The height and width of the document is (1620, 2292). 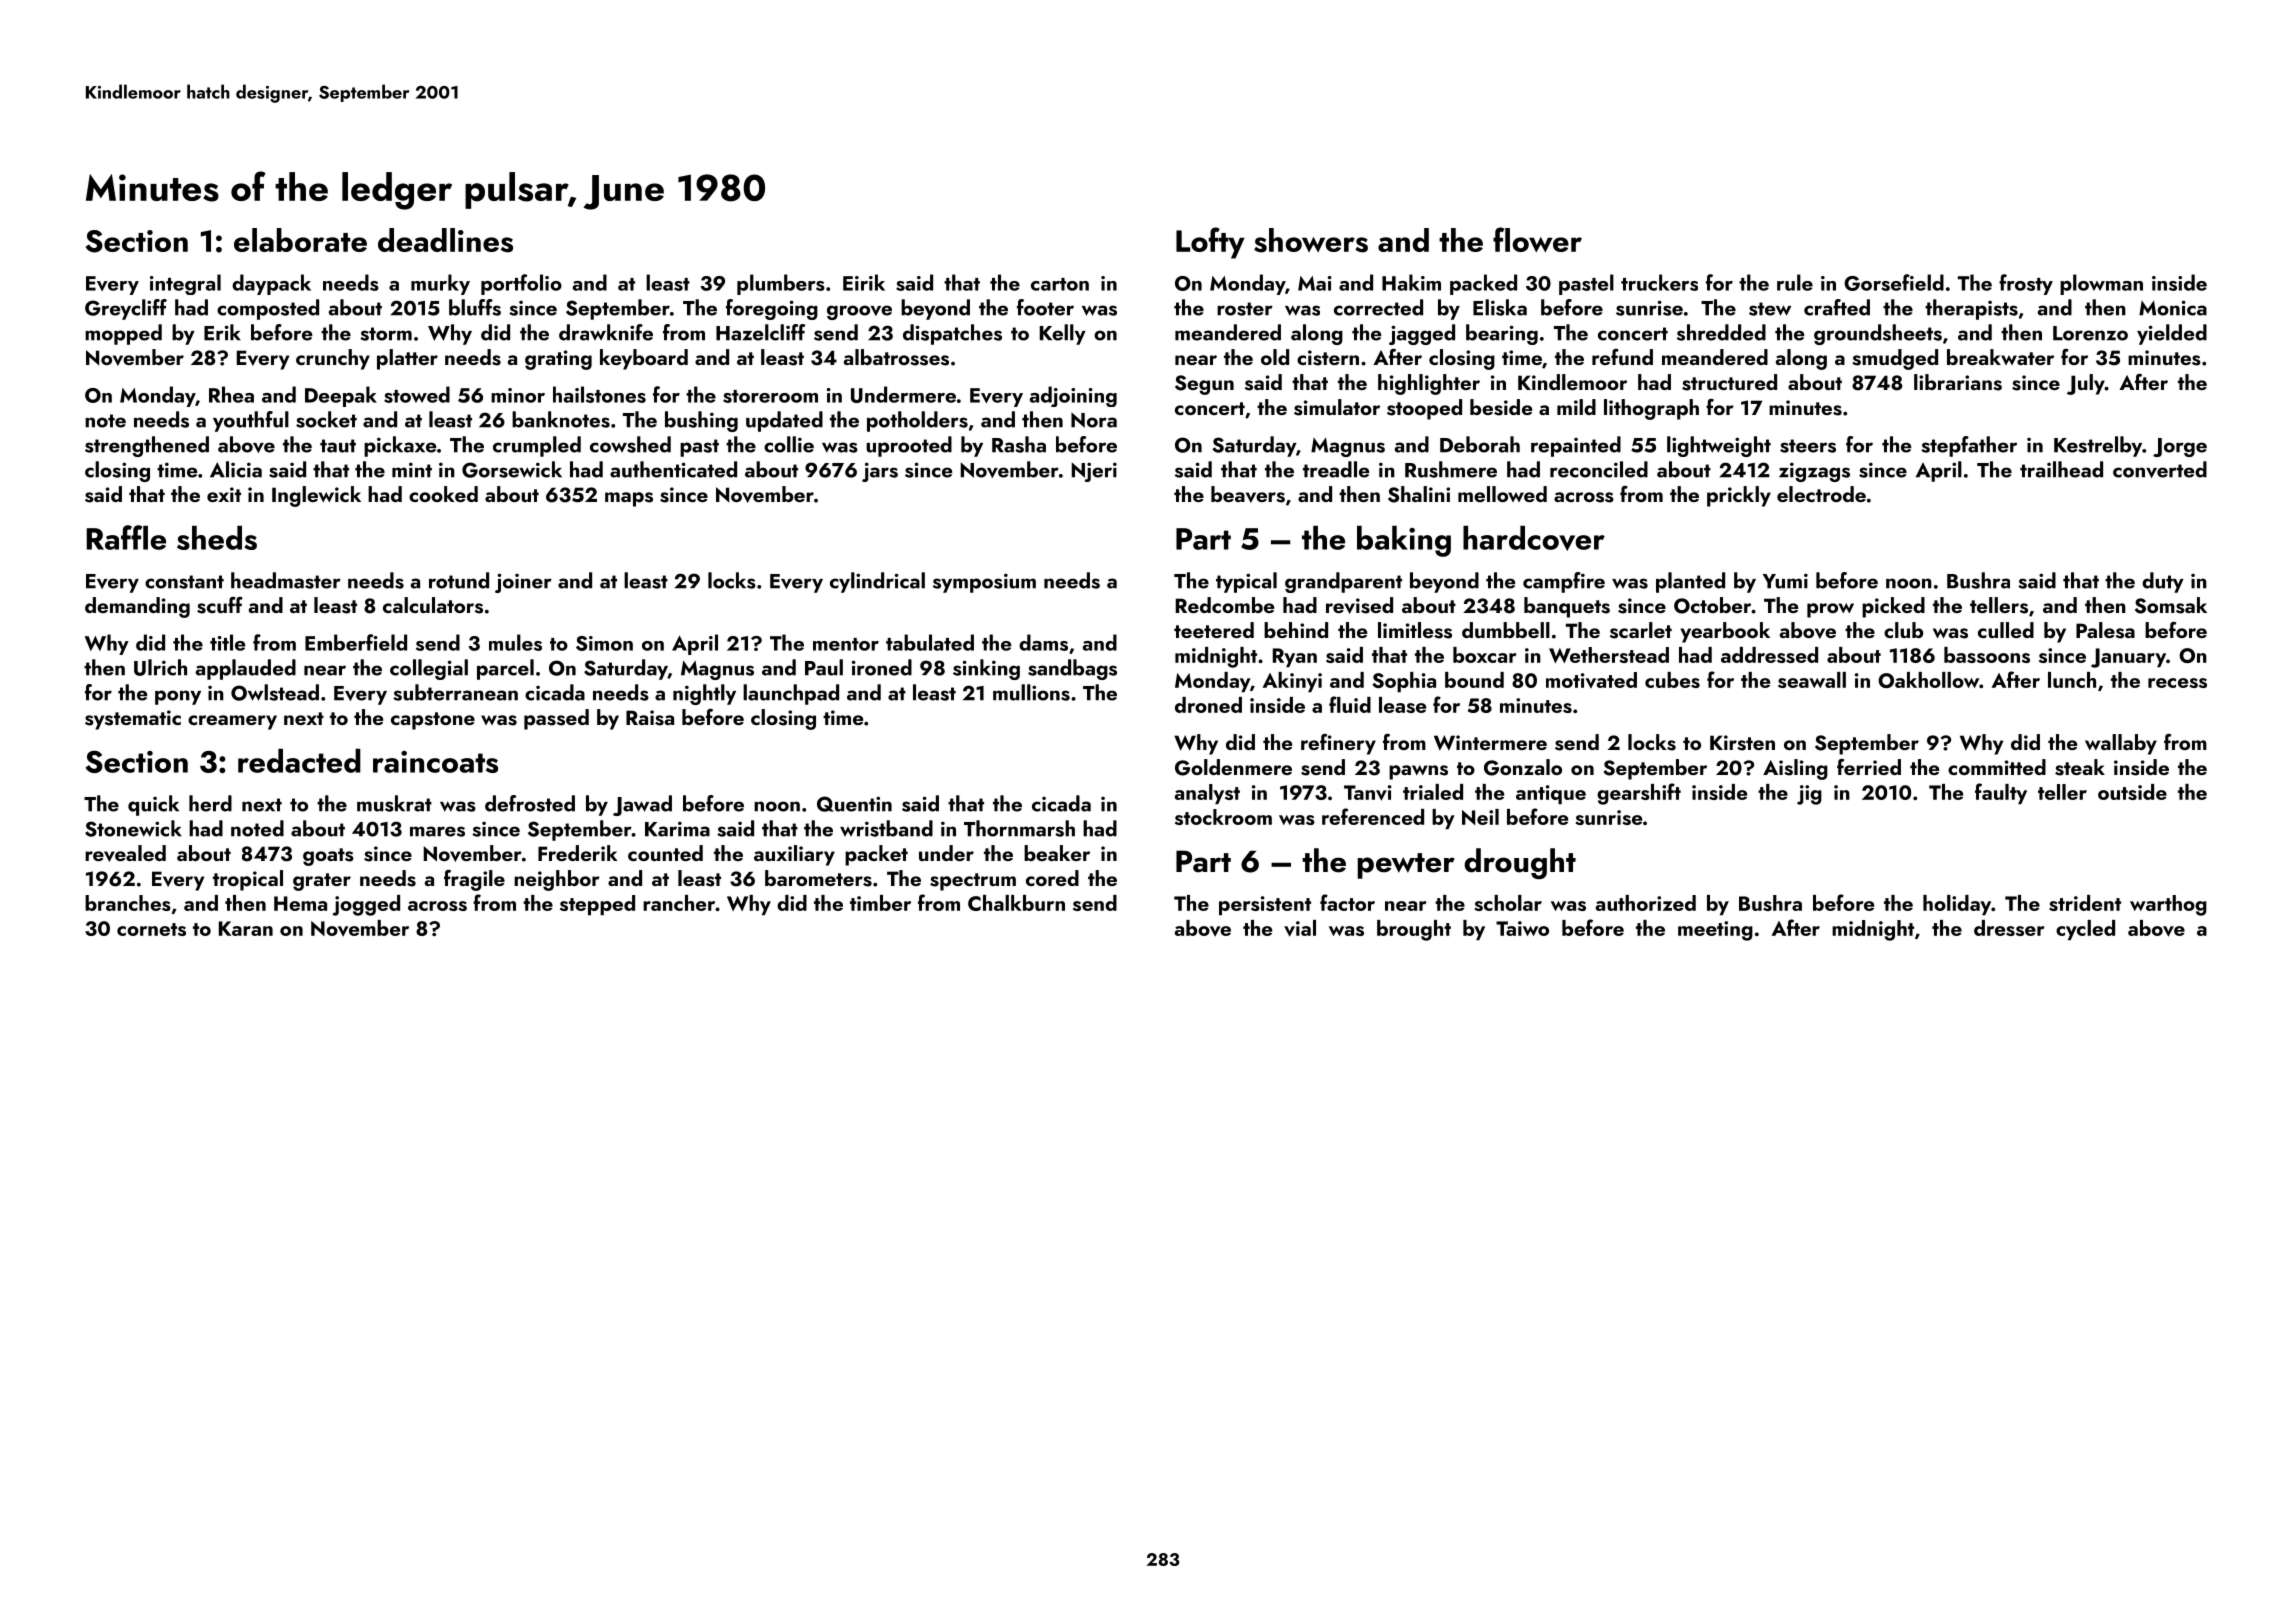 What do you see at coordinates (1292, 682) in the document?
I see `Akinyi` at bounding box center [1292, 682].
